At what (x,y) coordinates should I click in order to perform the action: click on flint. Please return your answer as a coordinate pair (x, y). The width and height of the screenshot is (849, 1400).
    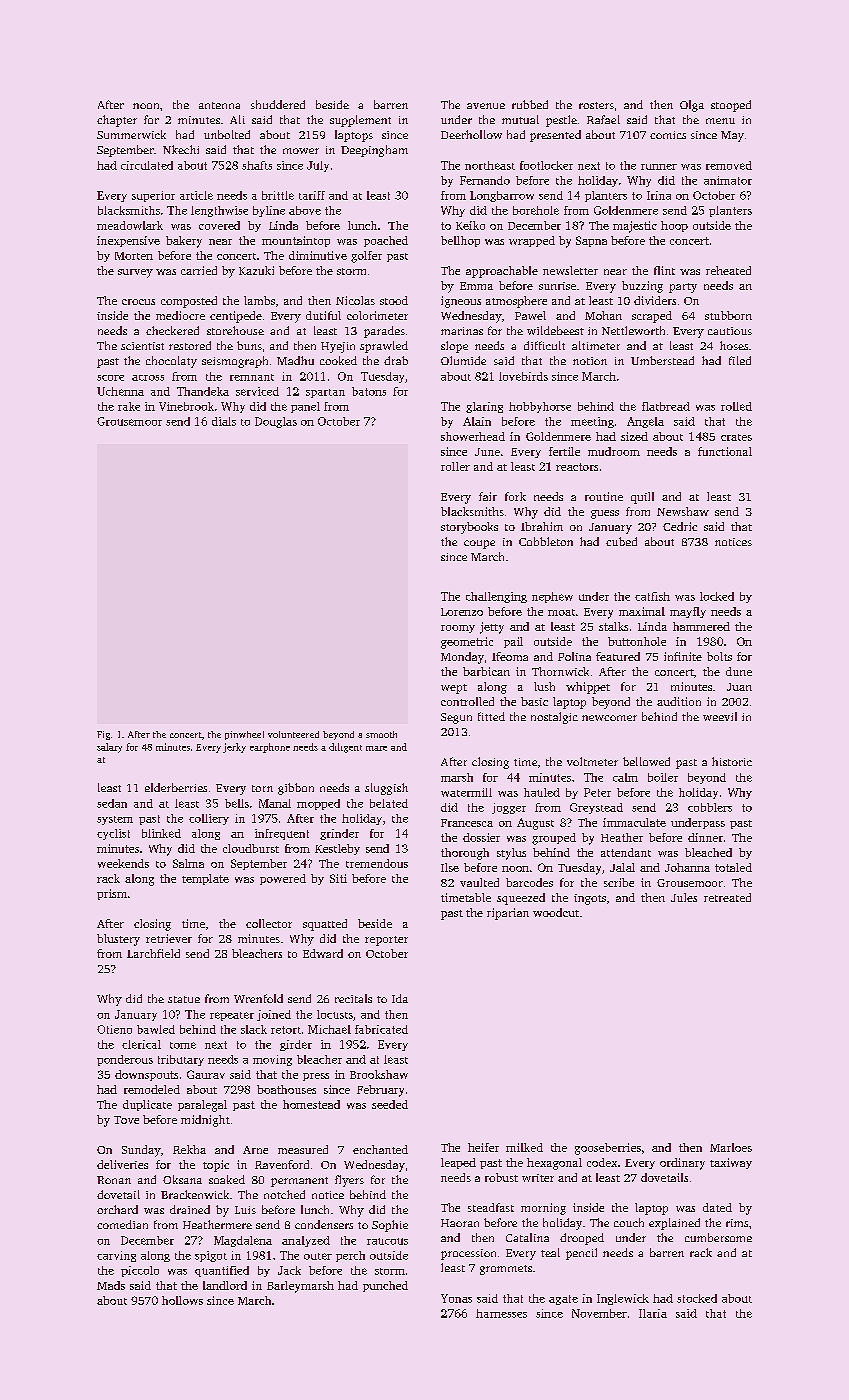
    Looking at the image, I should click on (664, 270).
